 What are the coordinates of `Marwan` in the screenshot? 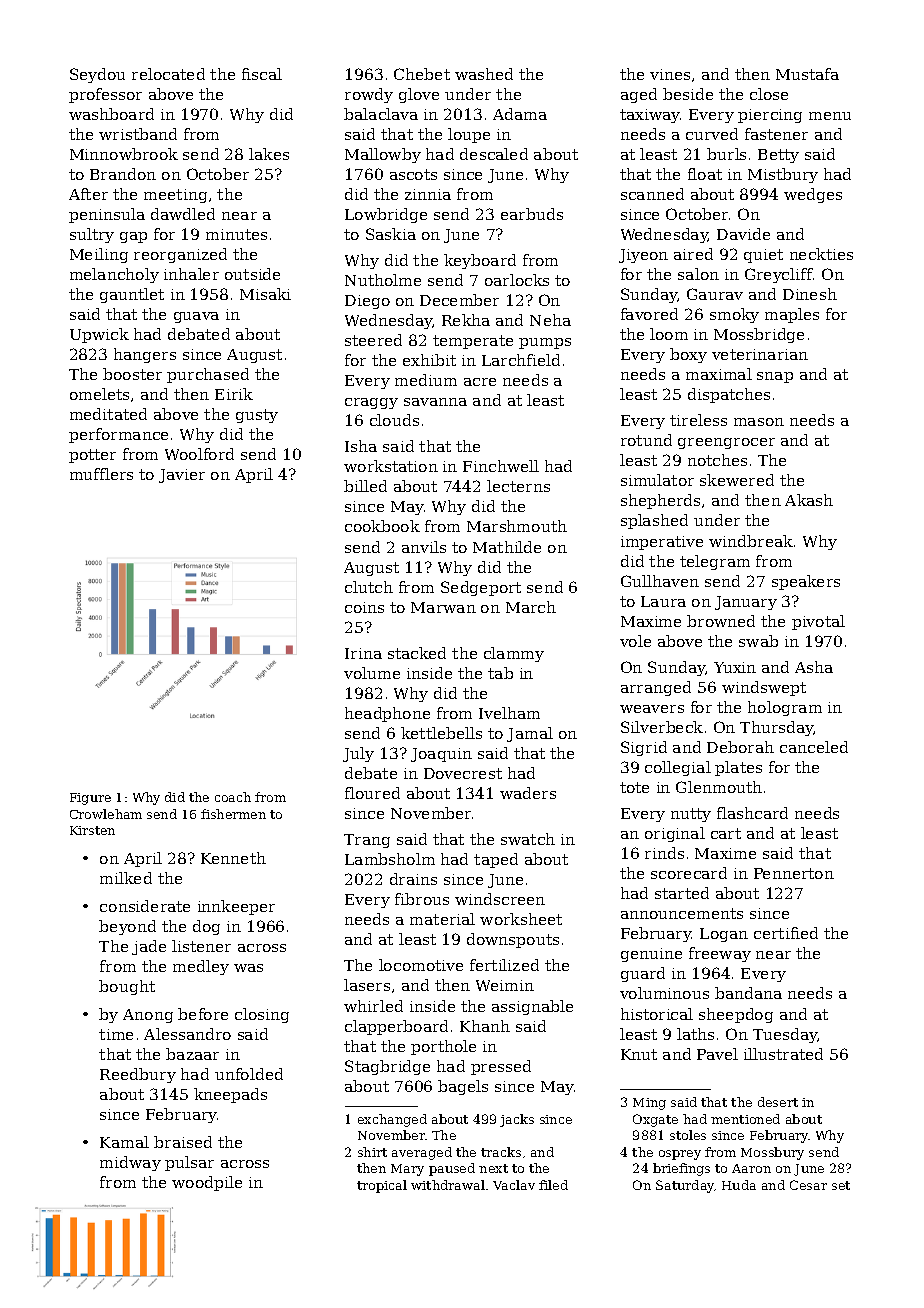 It's located at (443, 607).
